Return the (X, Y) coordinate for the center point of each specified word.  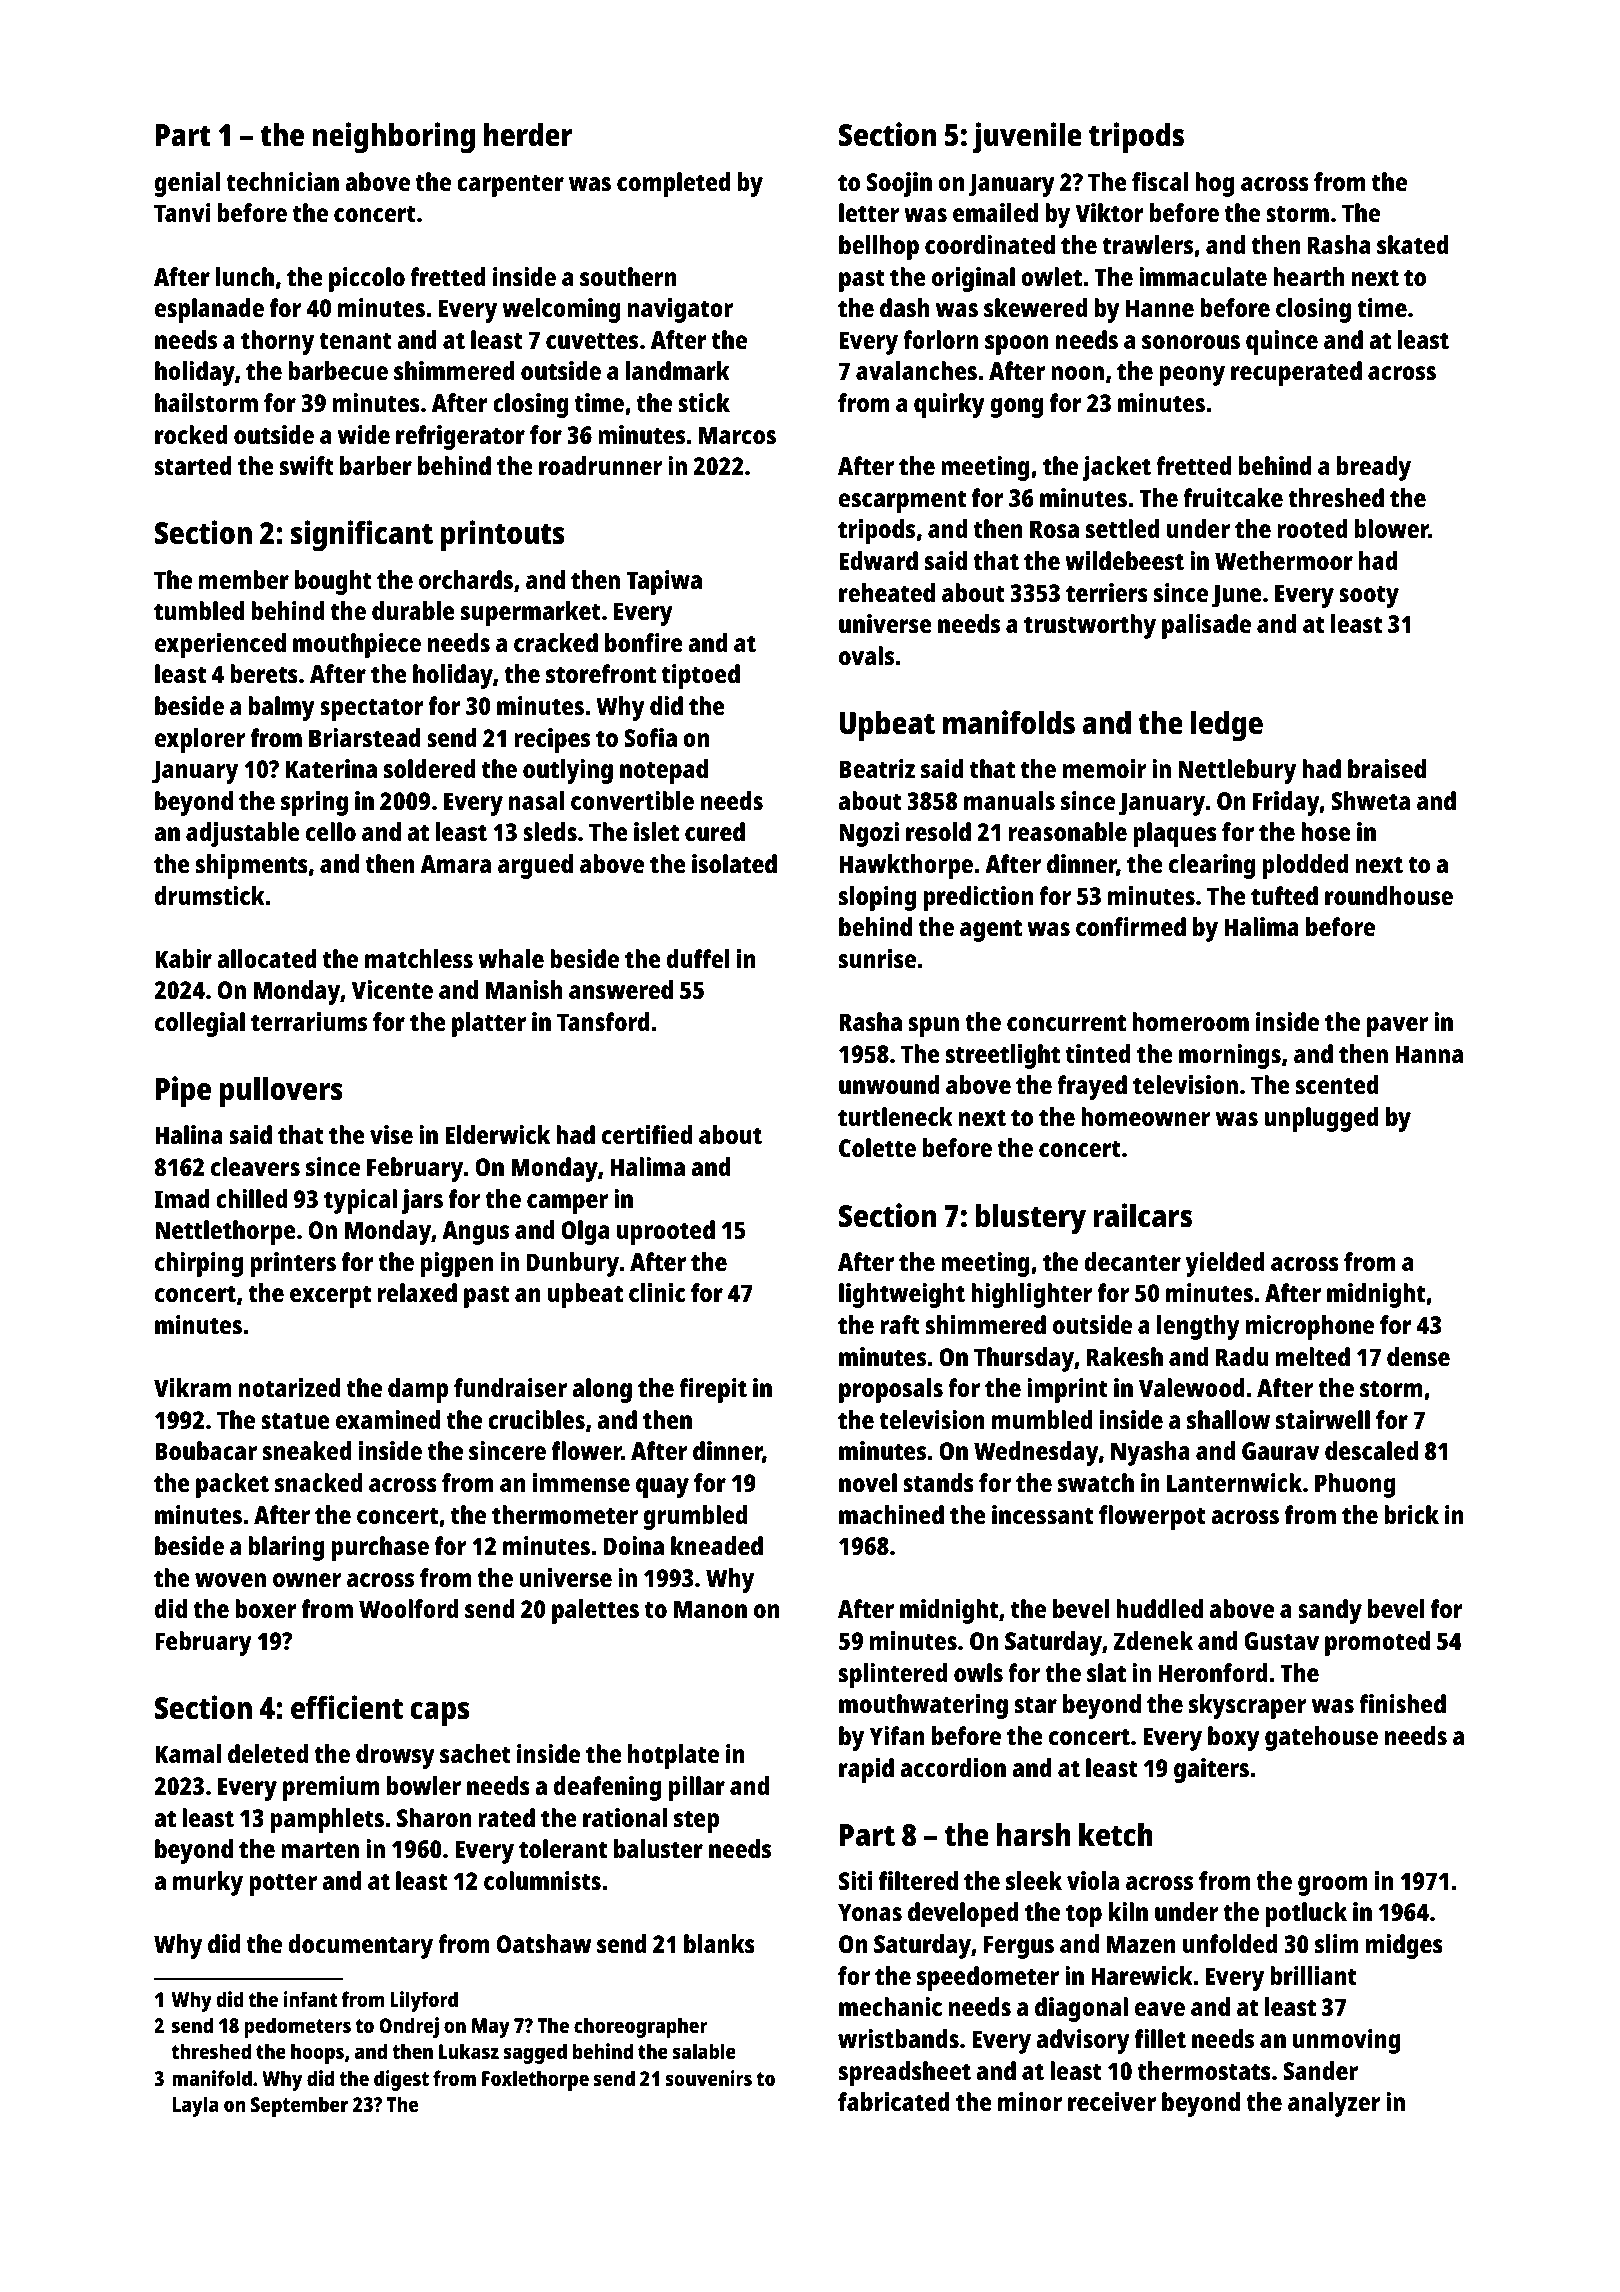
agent (991, 930)
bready (1374, 468)
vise (391, 1134)
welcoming (561, 310)
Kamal (188, 1753)
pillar (697, 1788)
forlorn (940, 339)
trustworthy (1090, 626)
